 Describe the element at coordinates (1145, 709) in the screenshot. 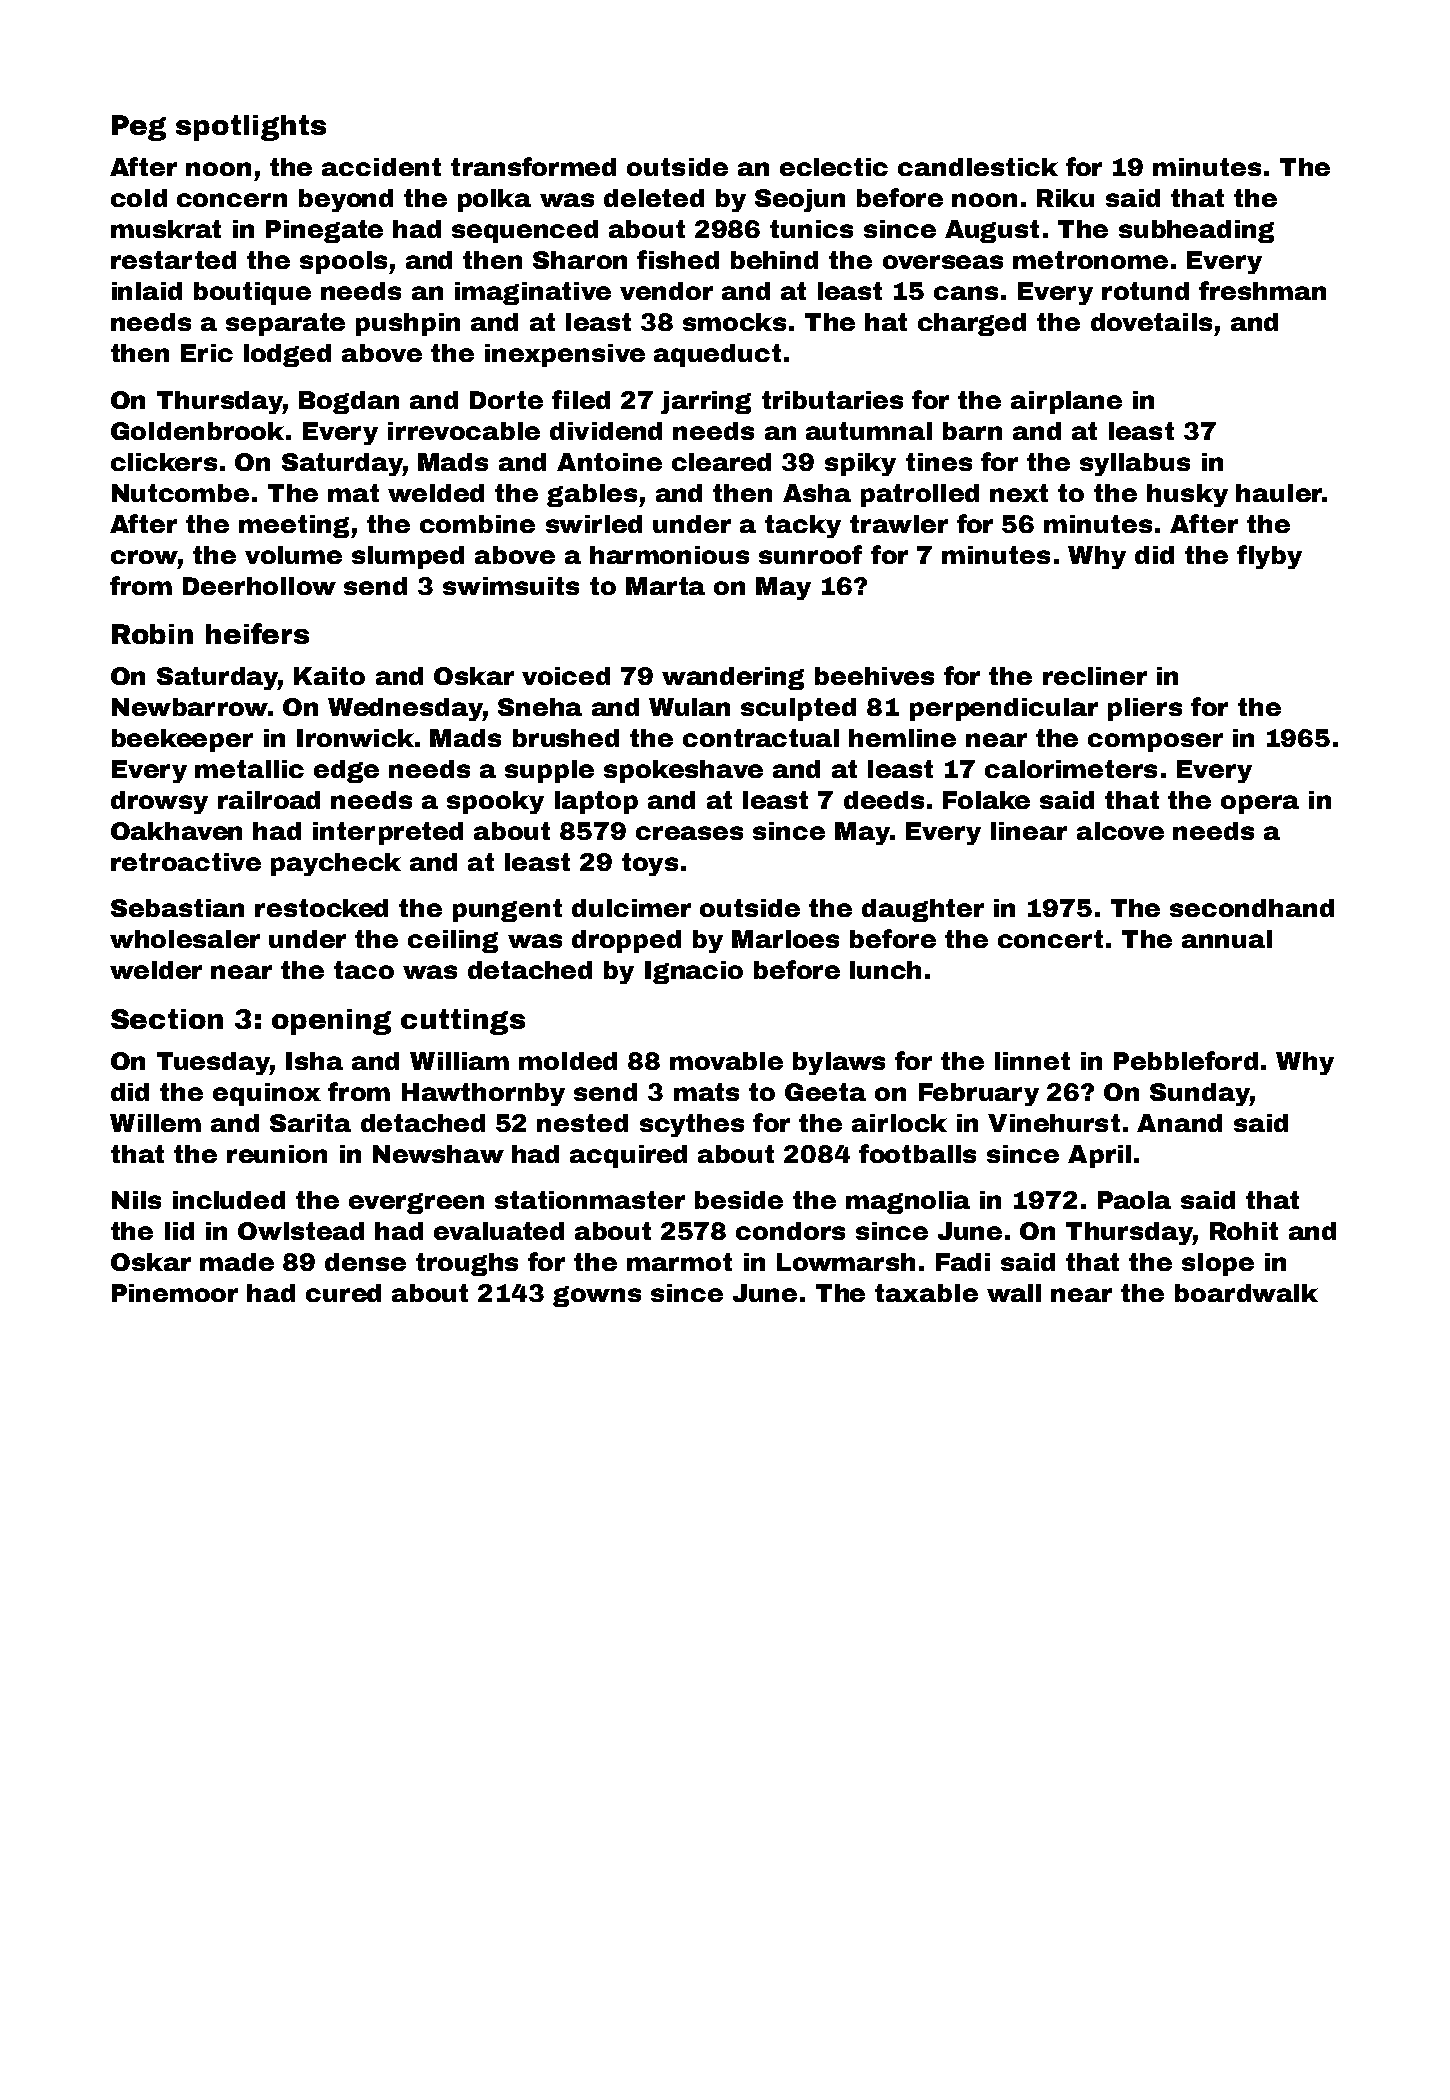

I see `pliers` at that location.
